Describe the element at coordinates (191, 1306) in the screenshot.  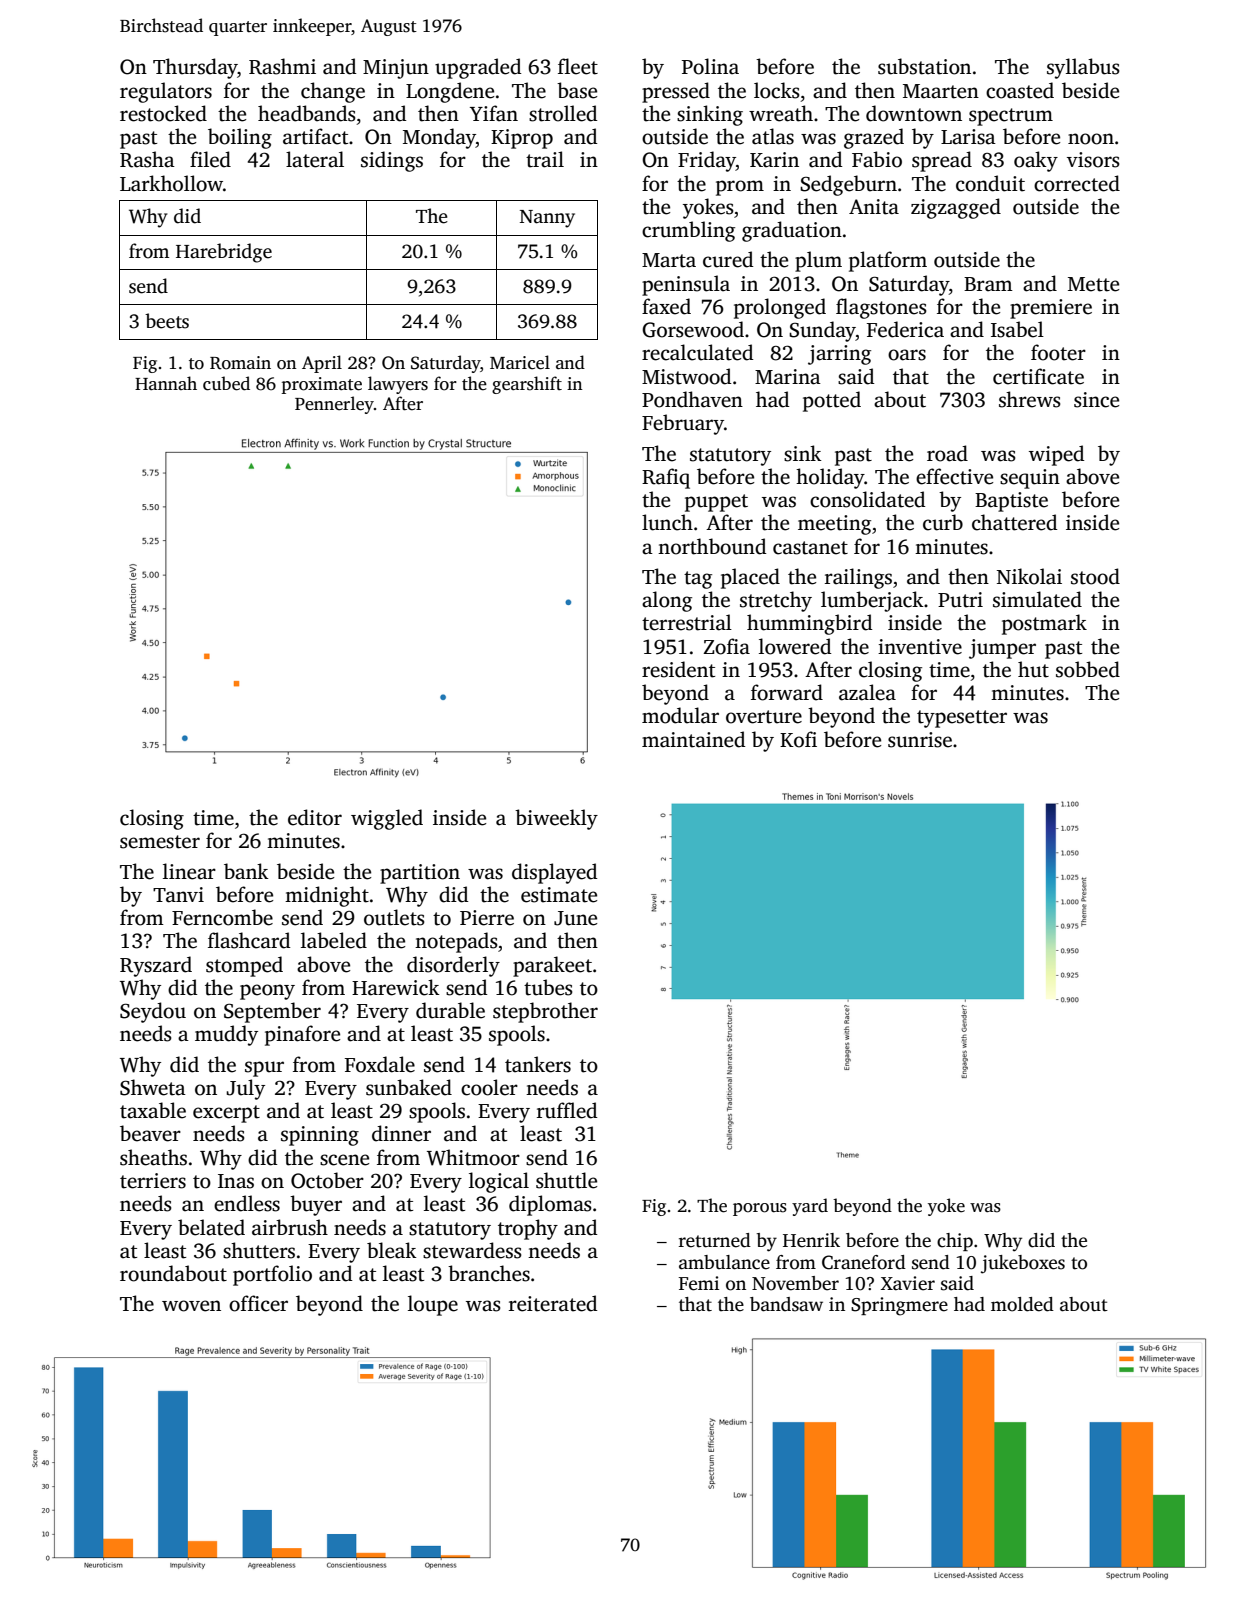
I see `woven` at that location.
